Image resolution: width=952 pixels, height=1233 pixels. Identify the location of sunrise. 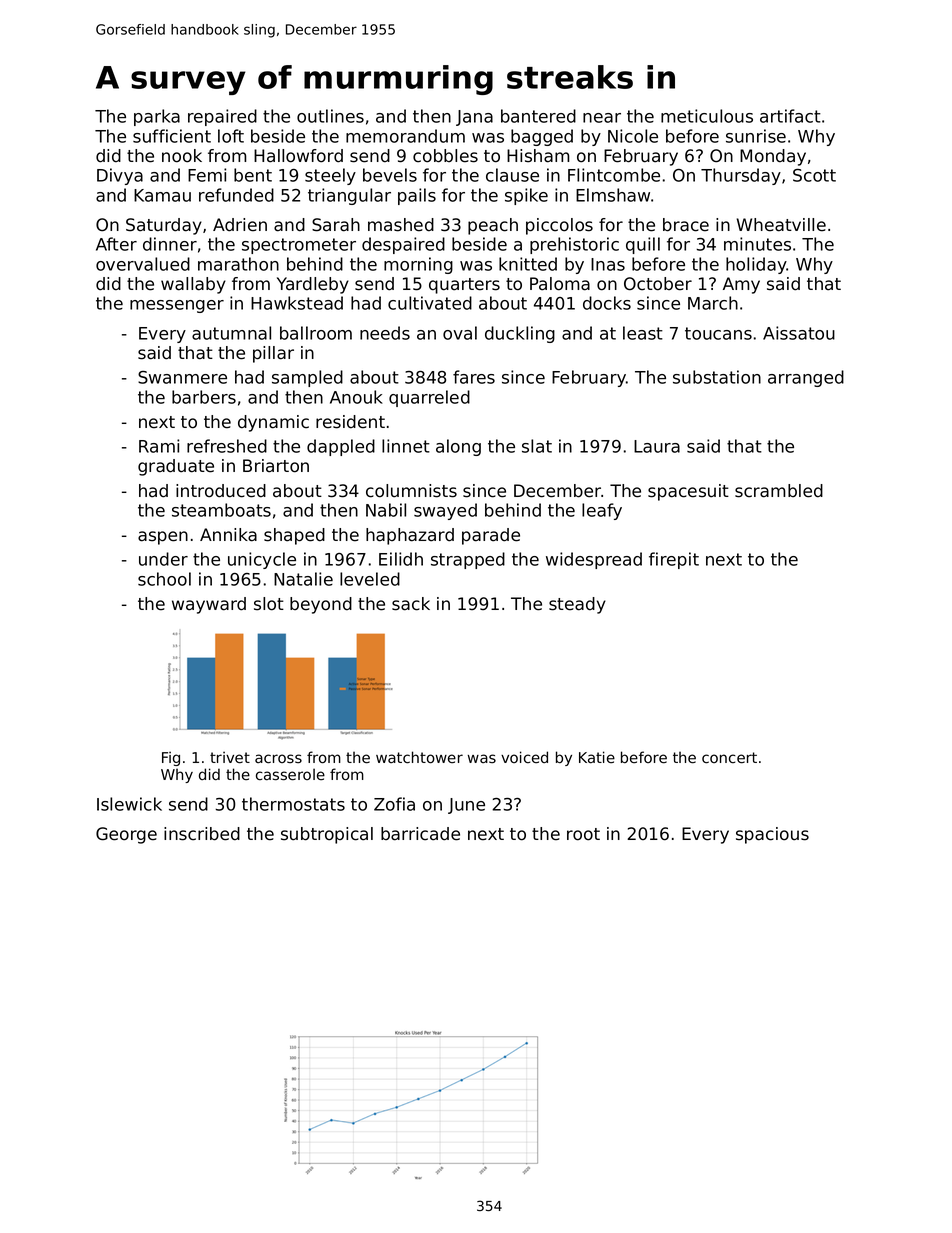
(756, 136).
